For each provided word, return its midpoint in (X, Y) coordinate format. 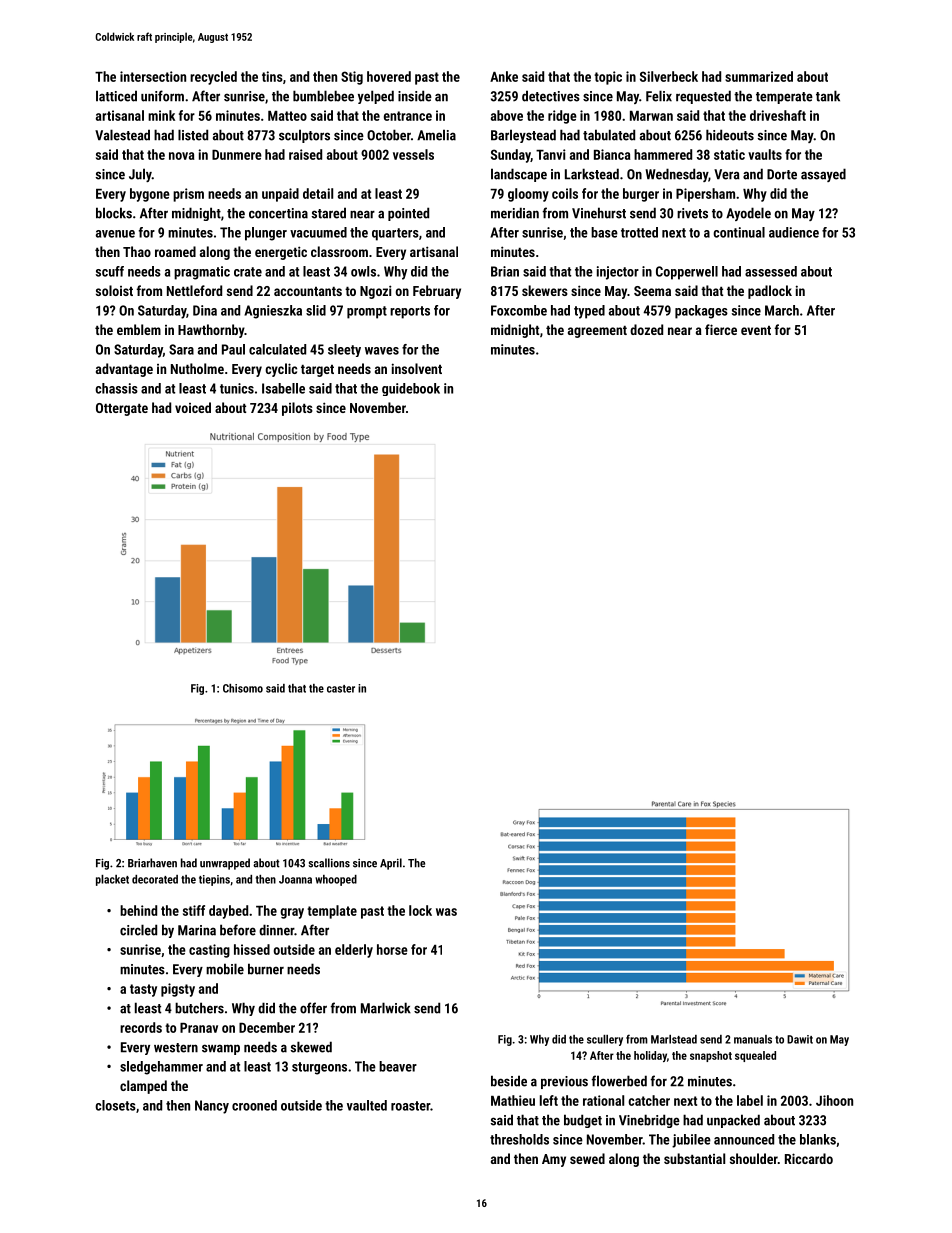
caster (341, 689)
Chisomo (243, 688)
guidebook (411, 389)
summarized (759, 76)
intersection (153, 76)
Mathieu (513, 1100)
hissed (252, 949)
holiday (650, 1056)
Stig (352, 78)
